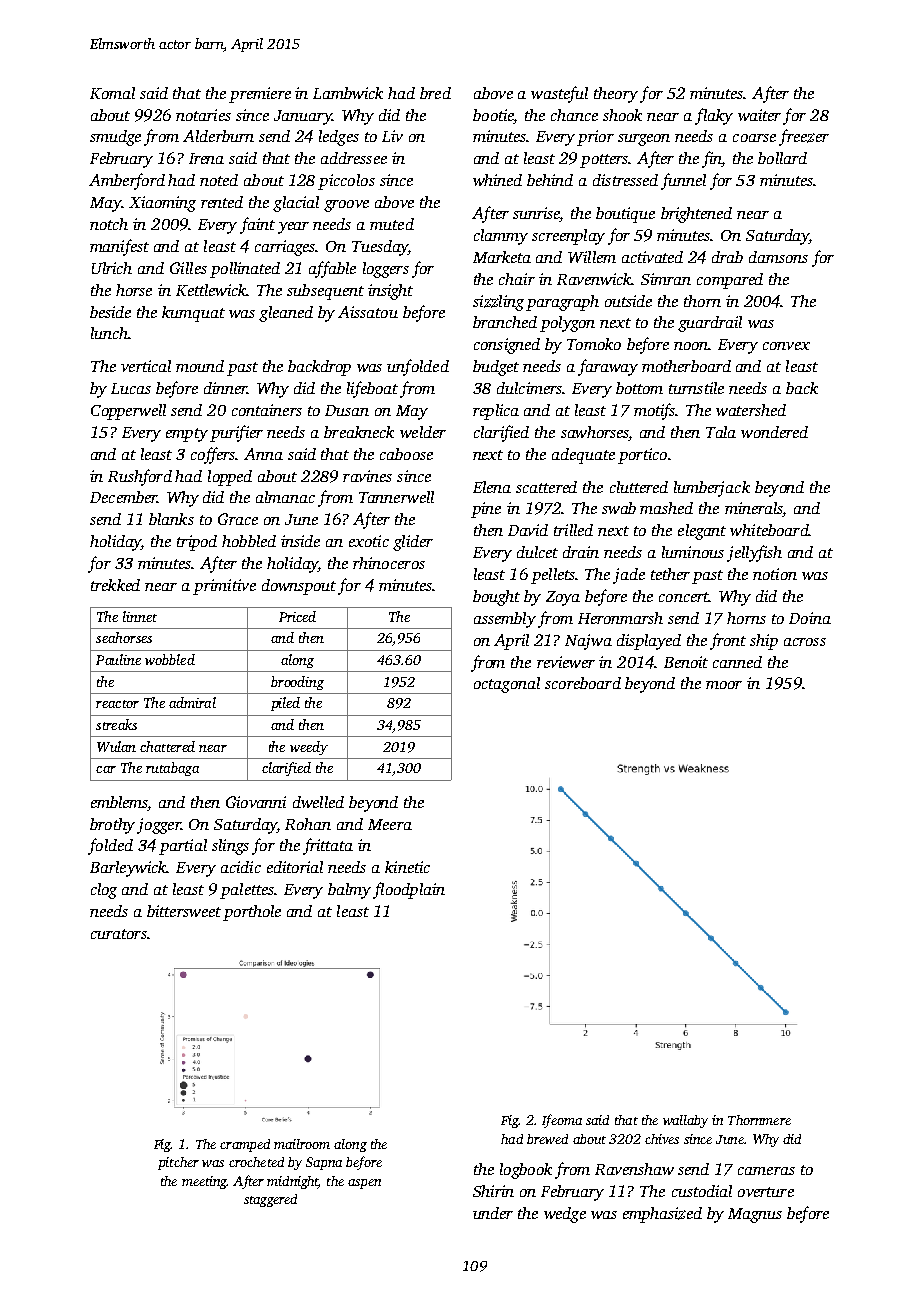  What do you see at coordinates (712, 159) in the screenshot?
I see `fin` at bounding box center [712, 159].
